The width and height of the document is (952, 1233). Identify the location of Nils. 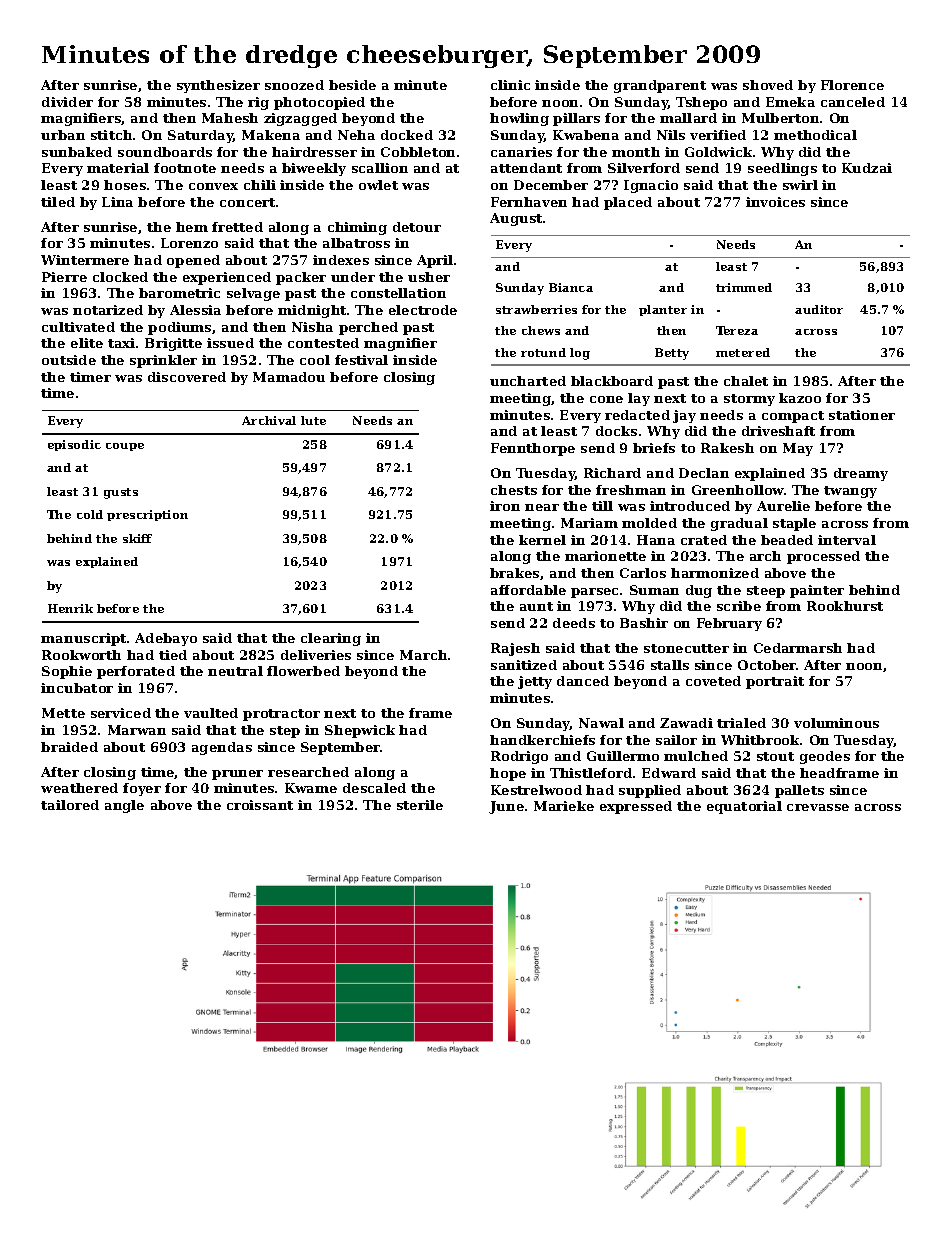
(671, 135).
